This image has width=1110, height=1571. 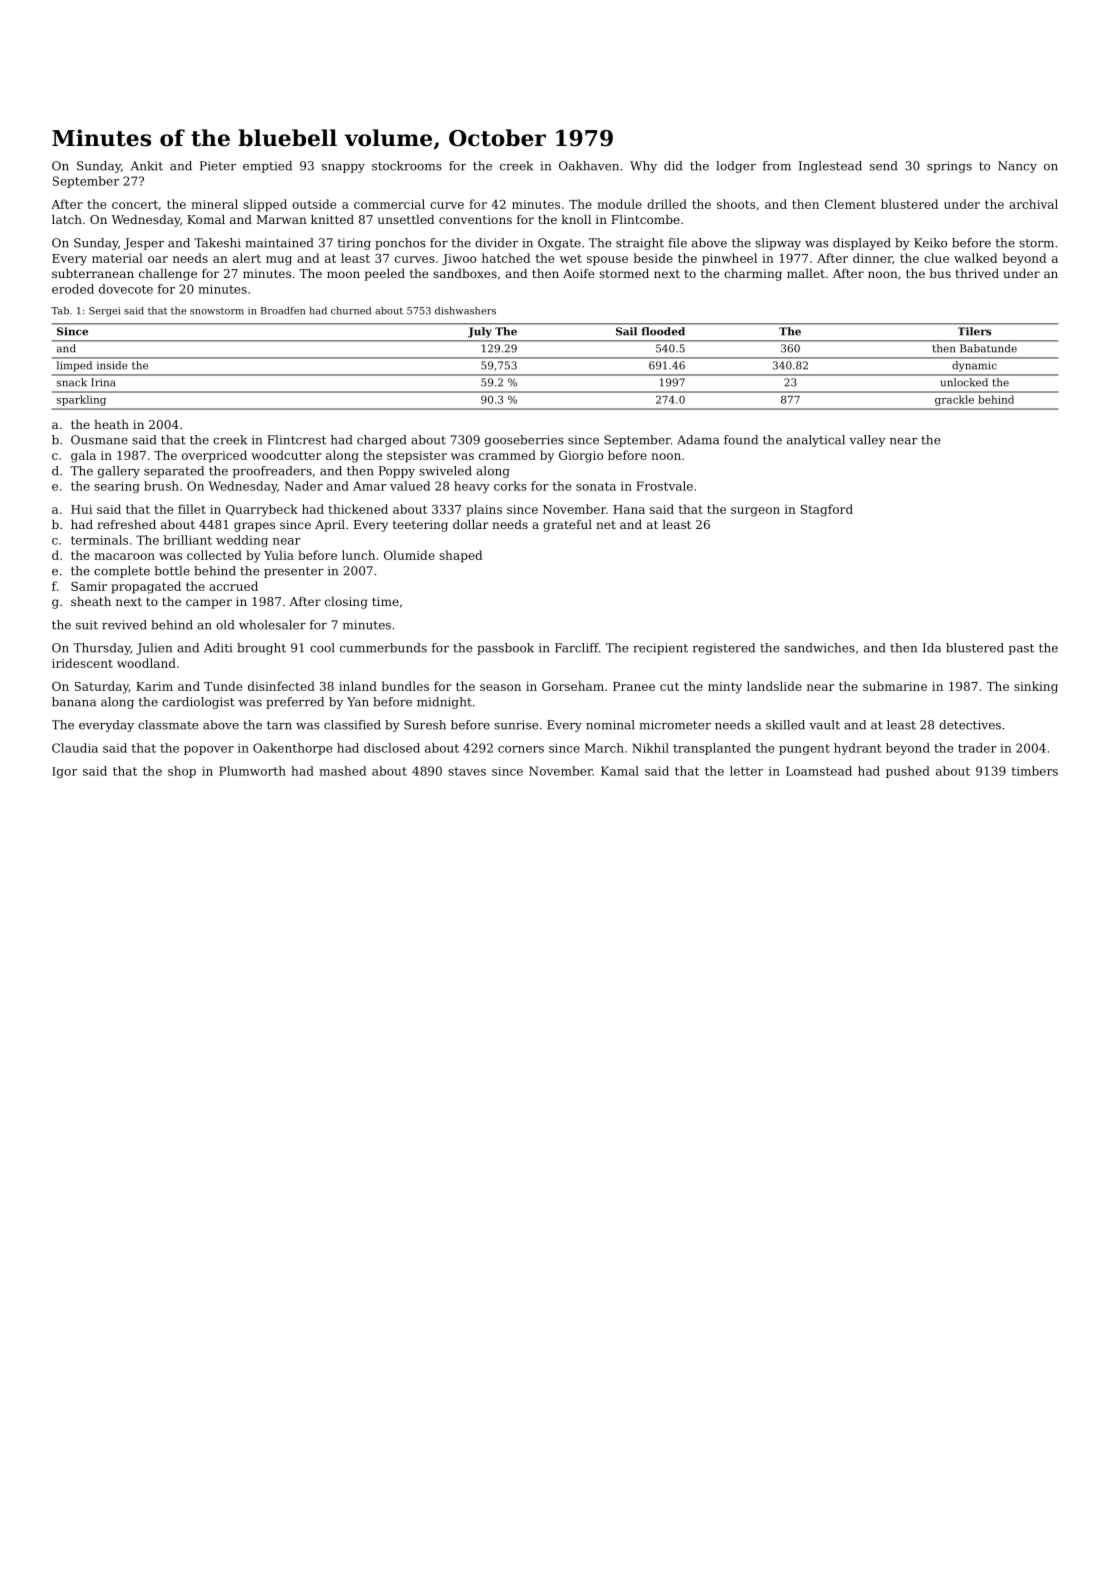 What do you see at coordinates (867, 441) in the image?
I see `valley` at bounding box center [867, 441].
